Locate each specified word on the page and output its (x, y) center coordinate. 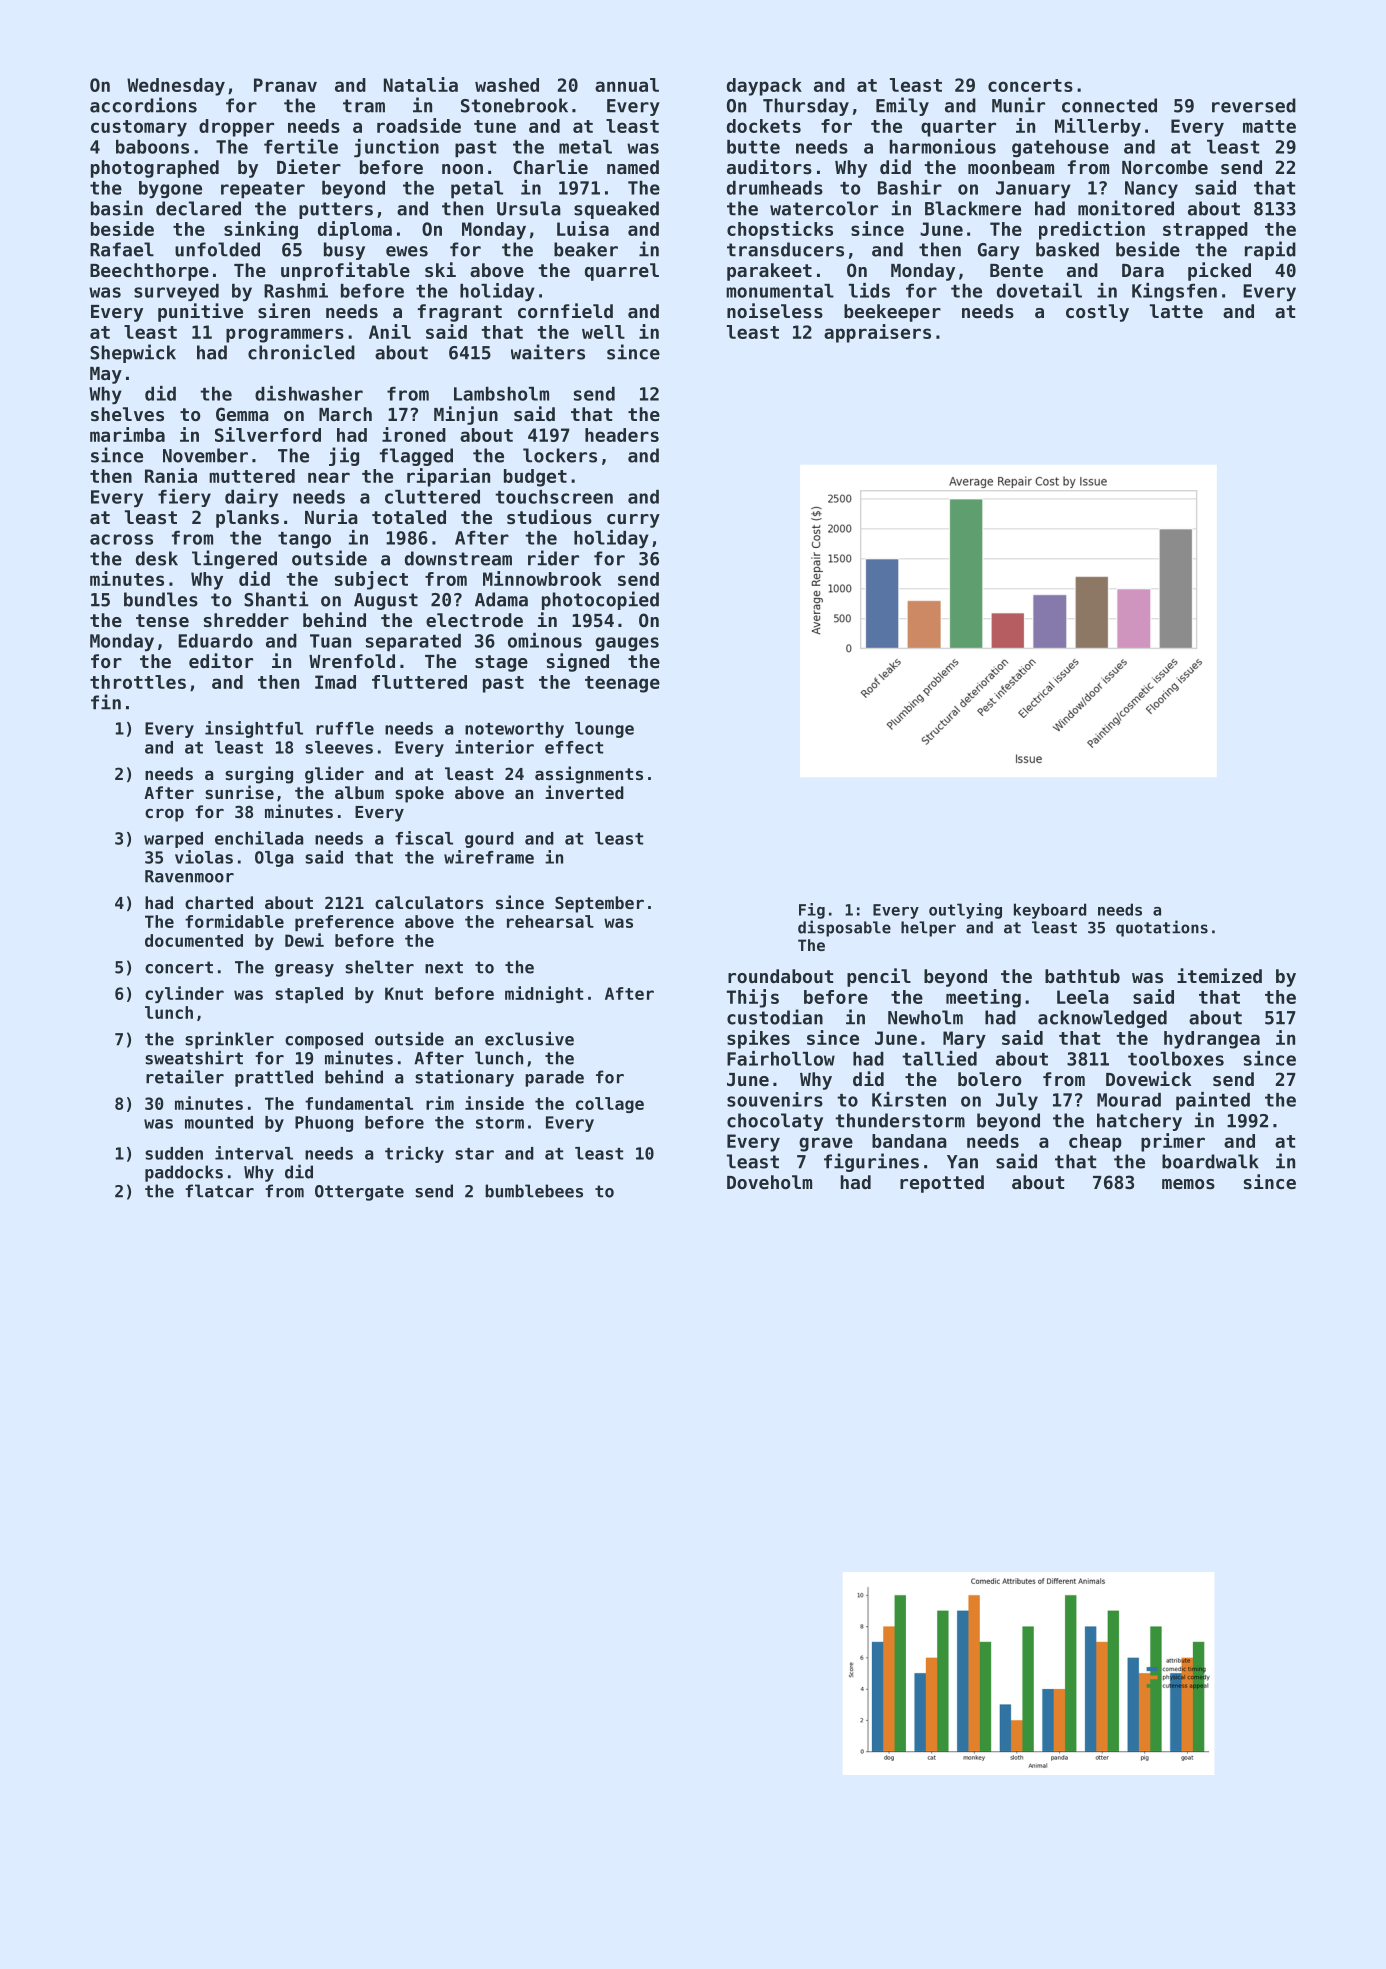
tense (162, 620)
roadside (419, 125)
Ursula (529, 208)
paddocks (184, 1173)
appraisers (877, 333)
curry (633, 521)
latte (1176, 311)
